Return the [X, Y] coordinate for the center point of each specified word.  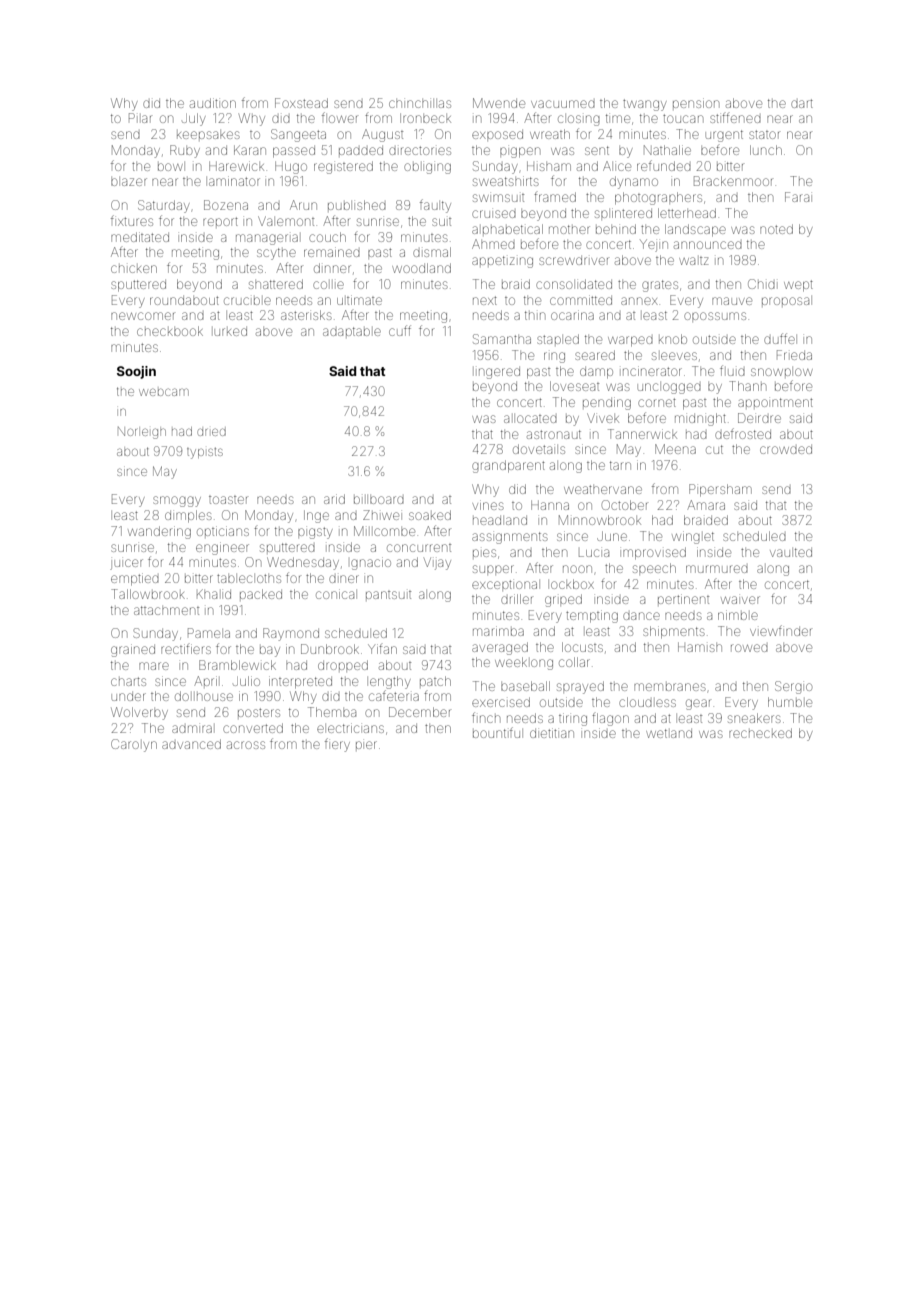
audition [213, 103]
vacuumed [563, 104]
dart [802, 103]
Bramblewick [237, 665]
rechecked [760, 733]
